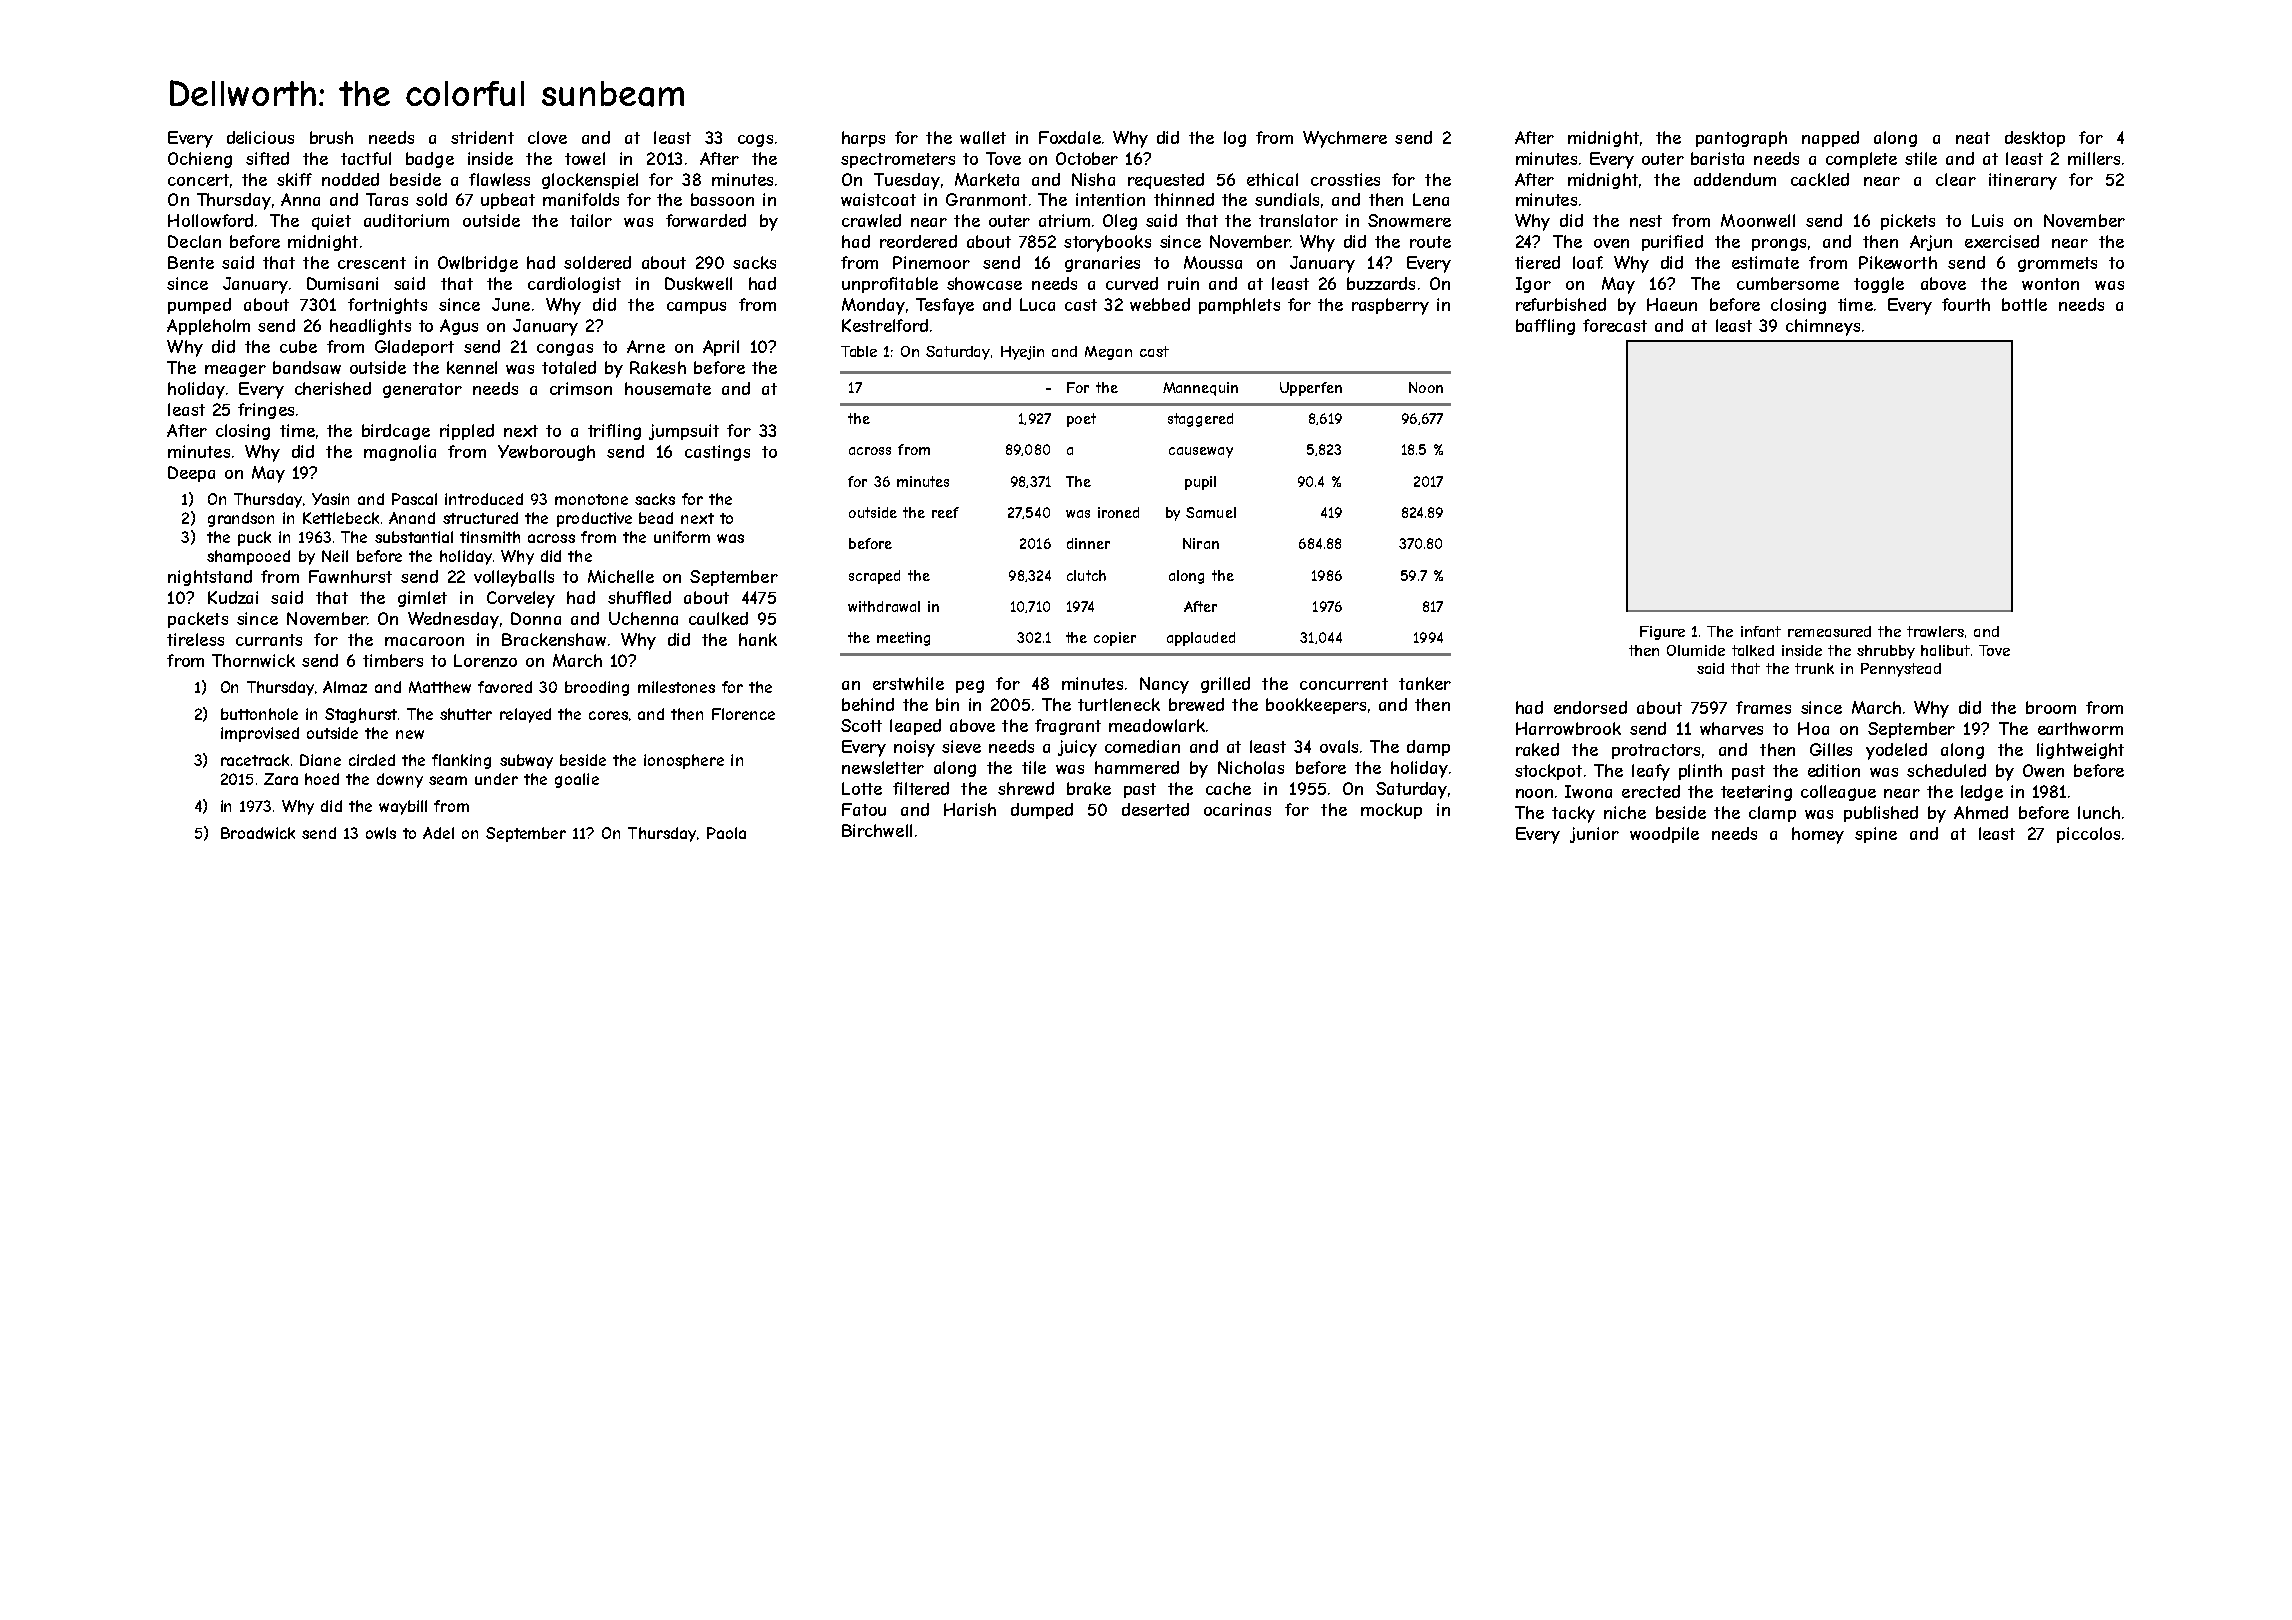  Describe the element at coordinates (1391, 811) in the screenshot. I see `mockup` at that location.
